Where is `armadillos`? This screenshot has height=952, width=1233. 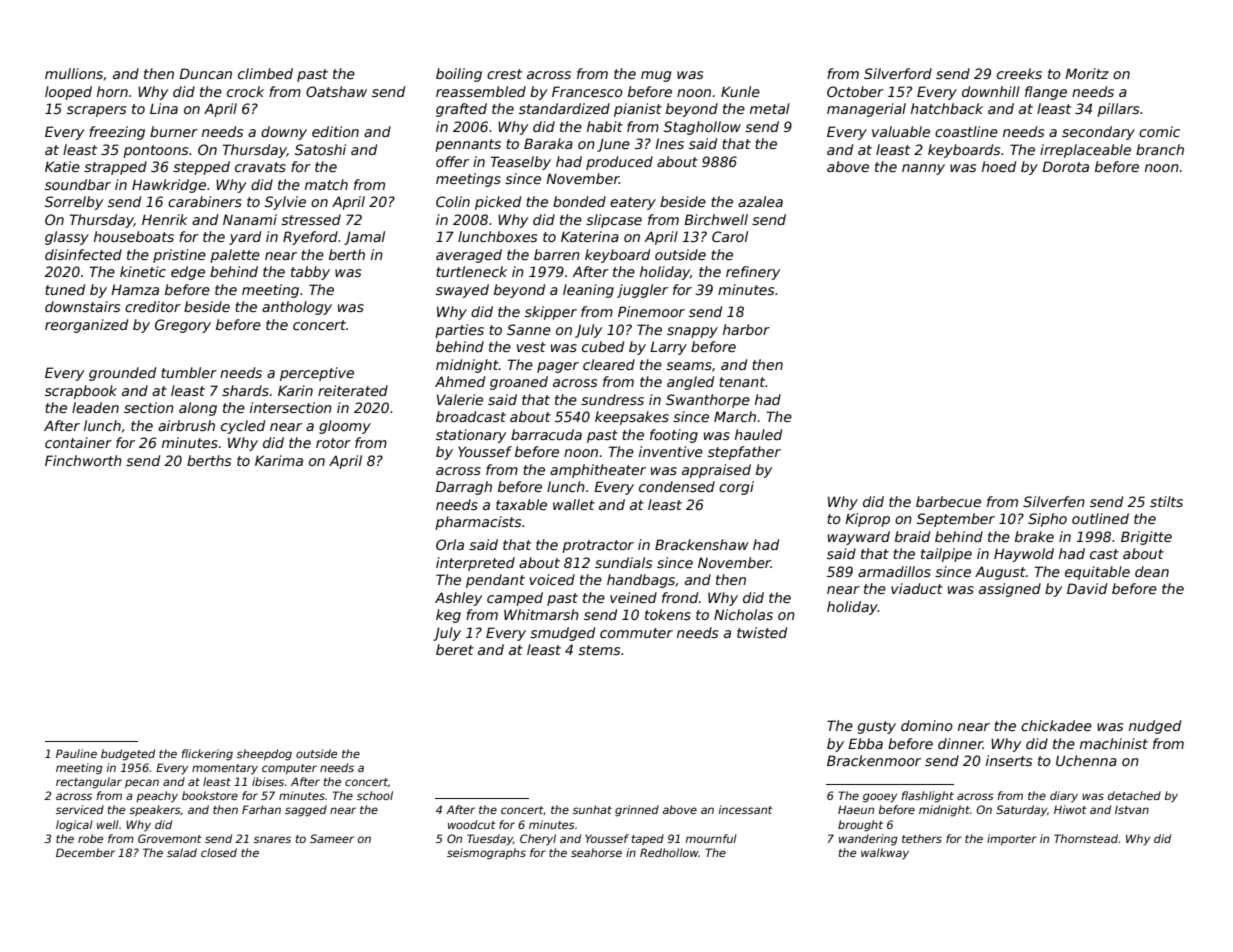
armadillos is located at coordinates (894, 571).
